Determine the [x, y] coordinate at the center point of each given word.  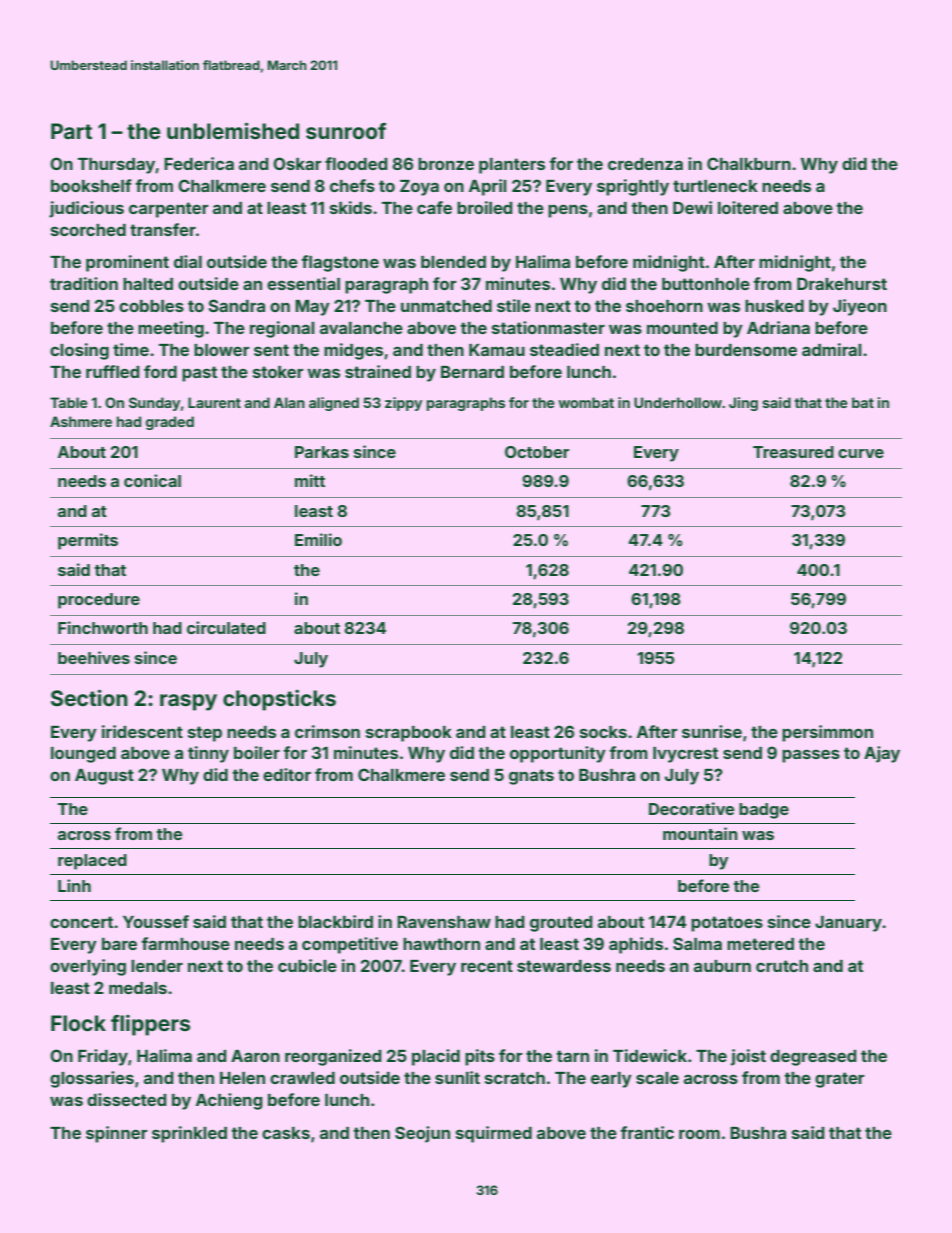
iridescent [142, 731]
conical [152, 480]
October [537, 452]
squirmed [494, 1134]
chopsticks [279, 700]
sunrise [712, 731]
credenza [645, 164]
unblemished [233, 130]
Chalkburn [749, 163]
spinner [117, 1134]
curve [861, 453]
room [699, 1134]
